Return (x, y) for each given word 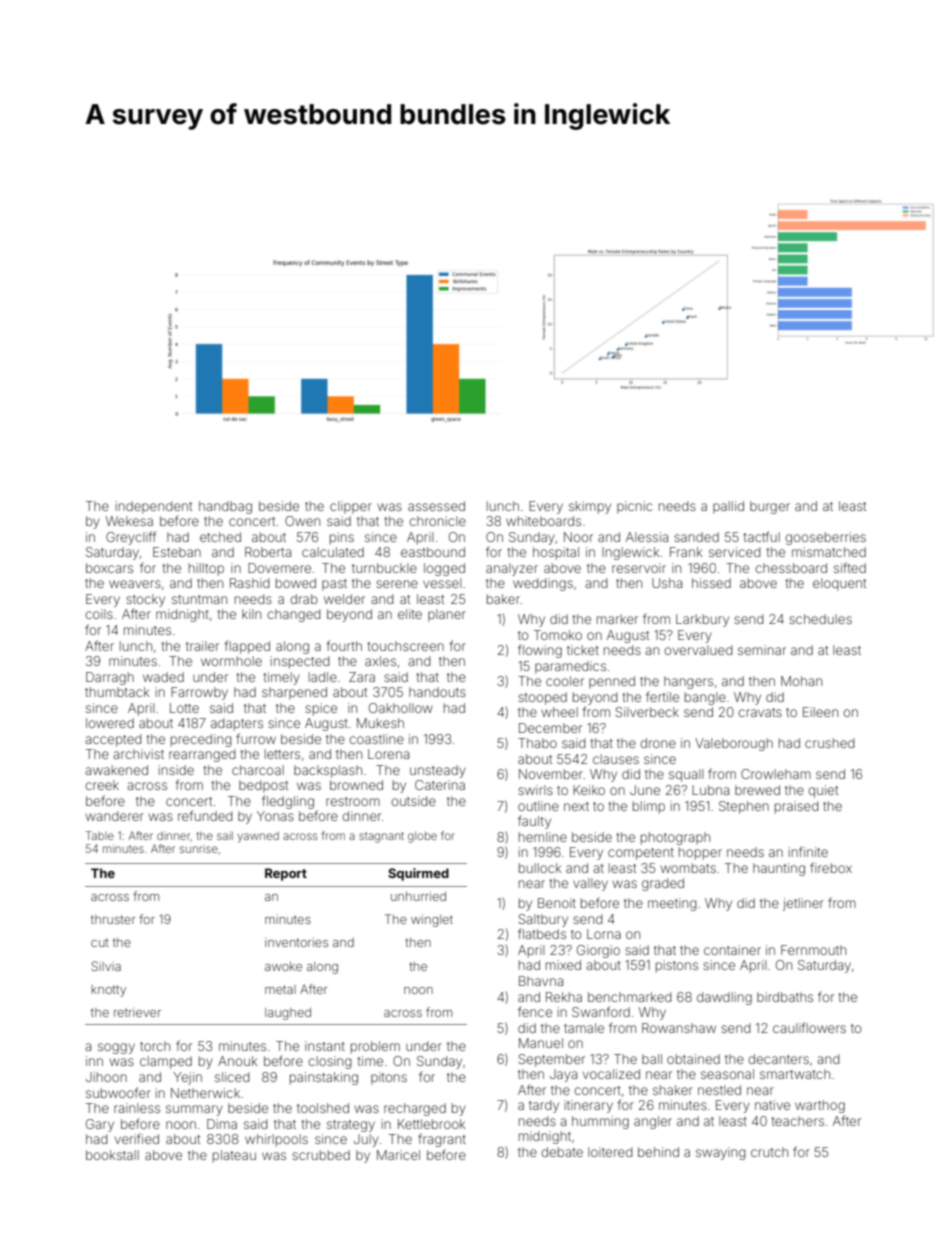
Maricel (398, 1155)
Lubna (710, 790)
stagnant (381, 837)
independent (153, 507)
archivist (138, 754)
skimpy (590, 507)
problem (375, 1047)
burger (770, 507)
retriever (137, 1012)
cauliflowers (809, 1027)
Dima (222, 1124)
